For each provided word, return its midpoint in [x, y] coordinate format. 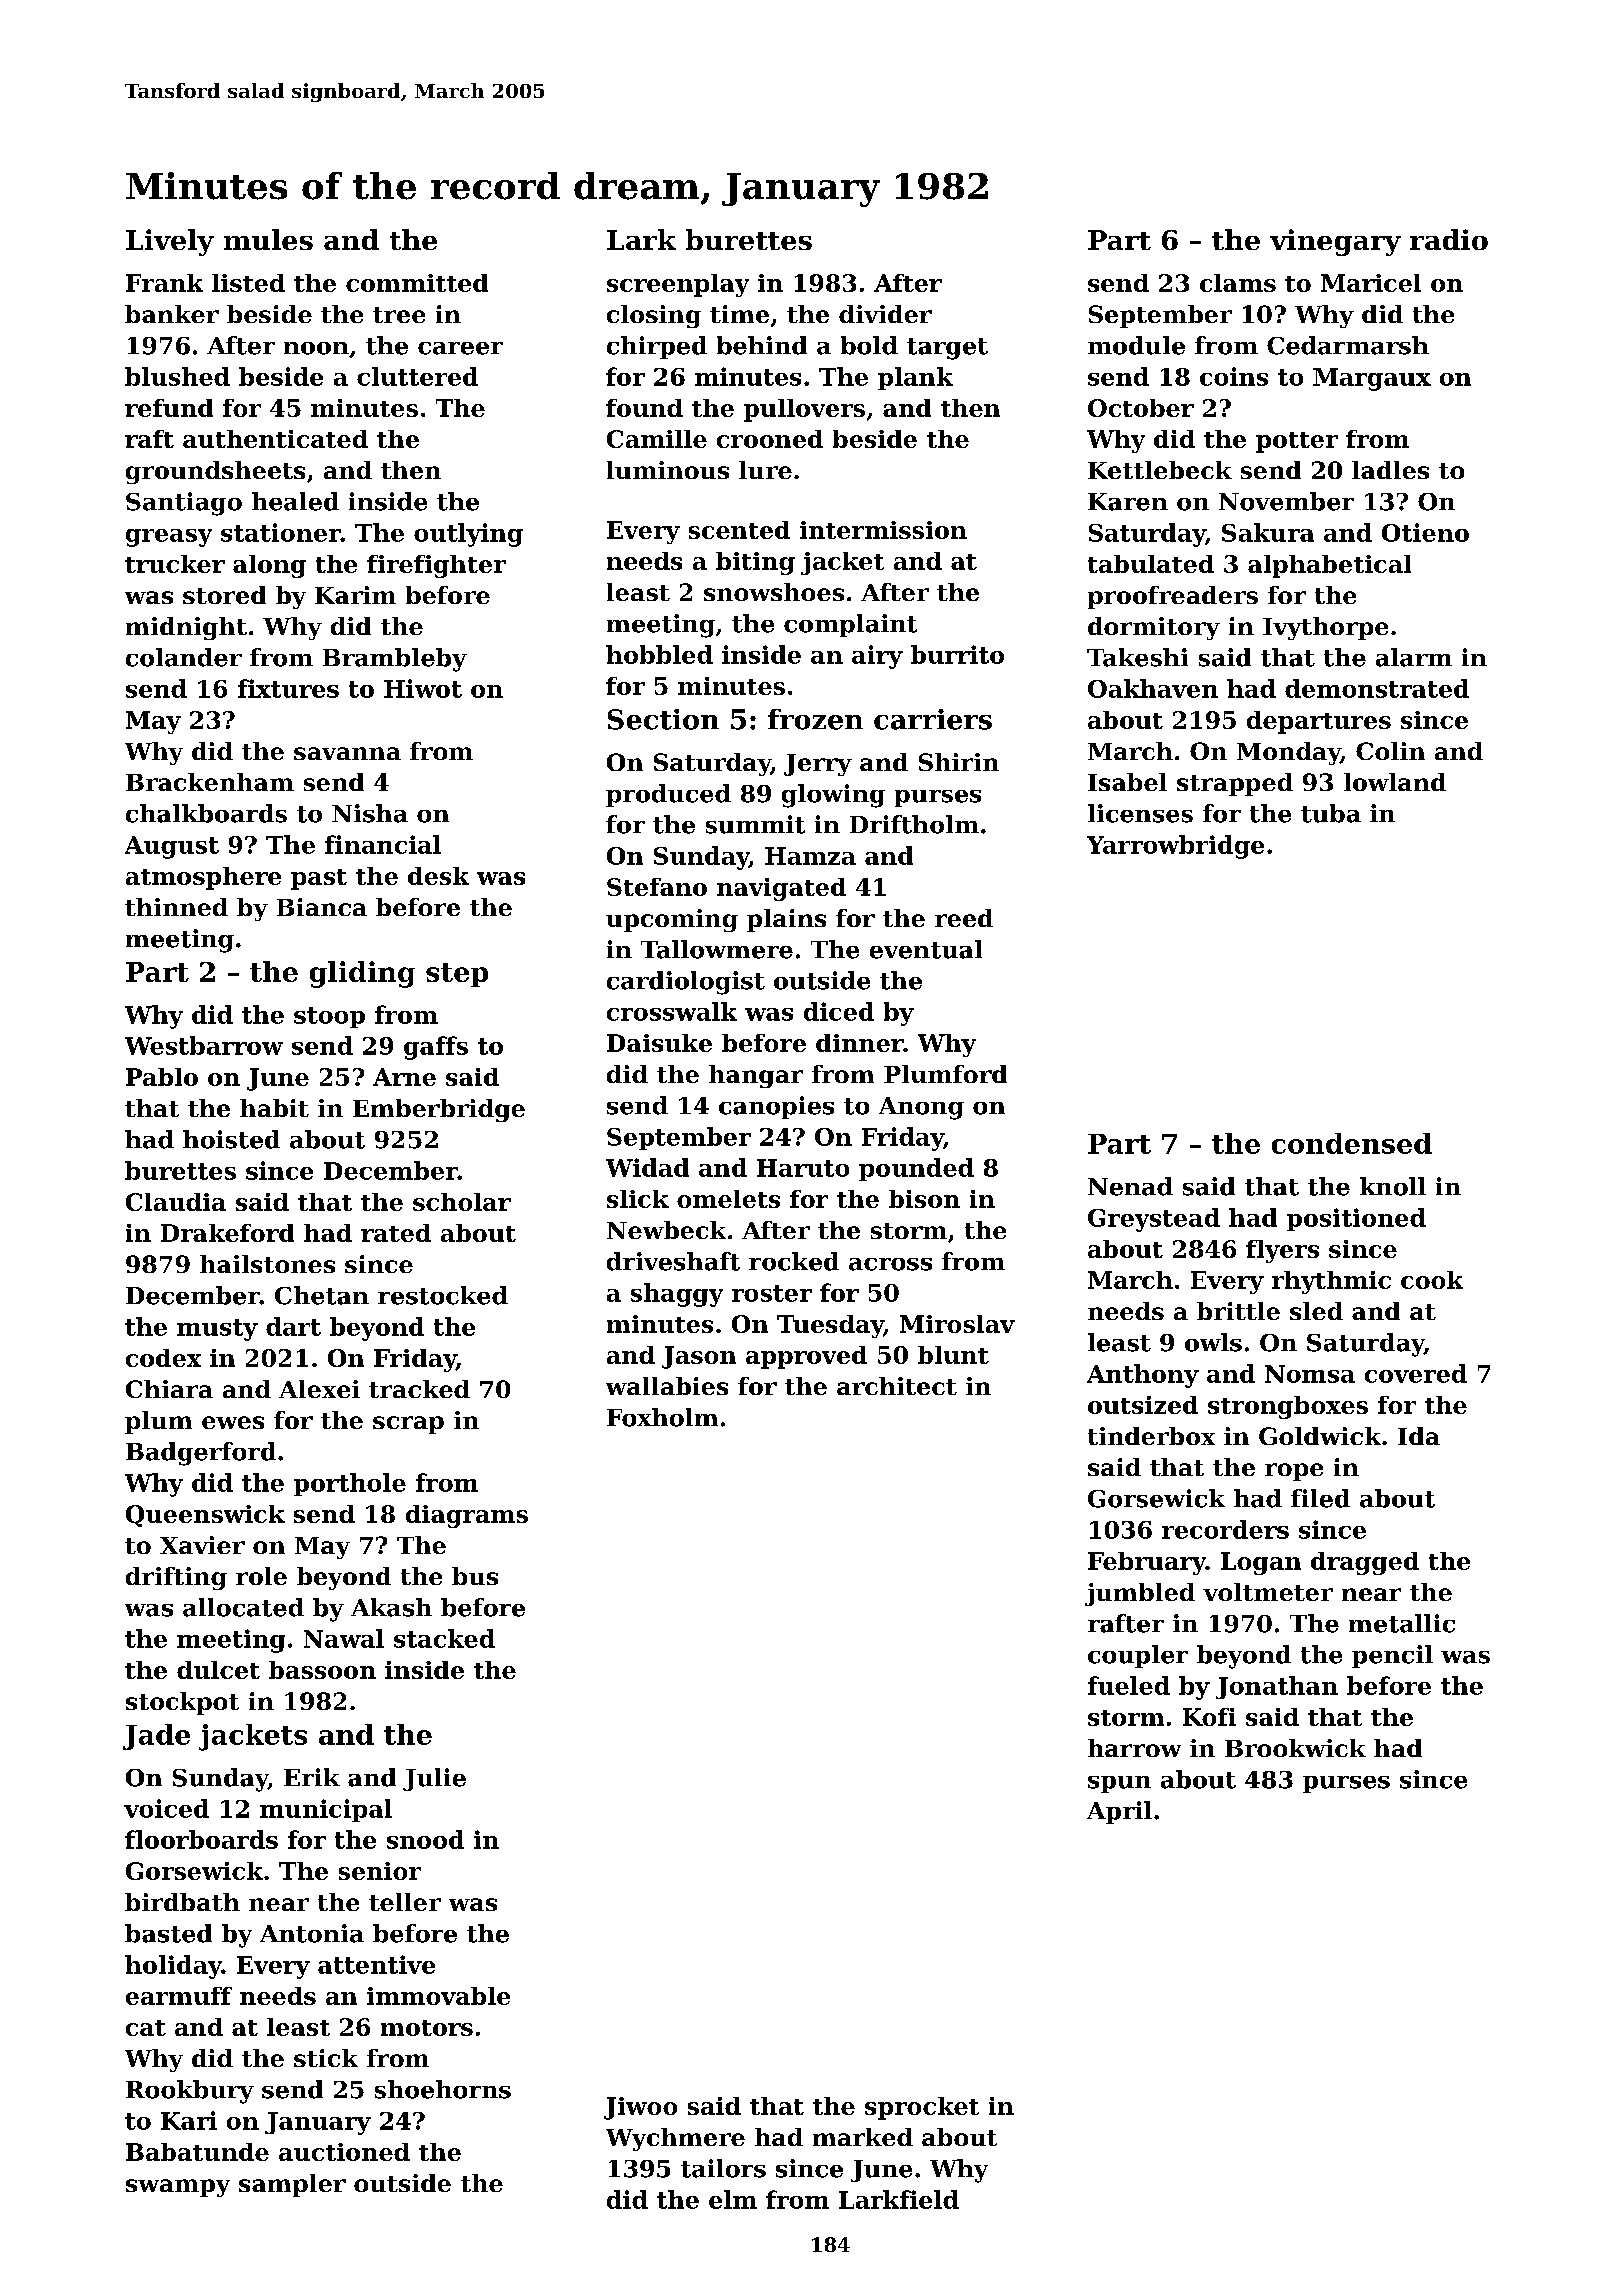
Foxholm [662, 1417]
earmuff [179, 1996]
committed [417, 283]
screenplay [678, 285]
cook [1432, 1280]
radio [1449, 239]
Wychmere [675, 2139]
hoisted [231, 1139]
